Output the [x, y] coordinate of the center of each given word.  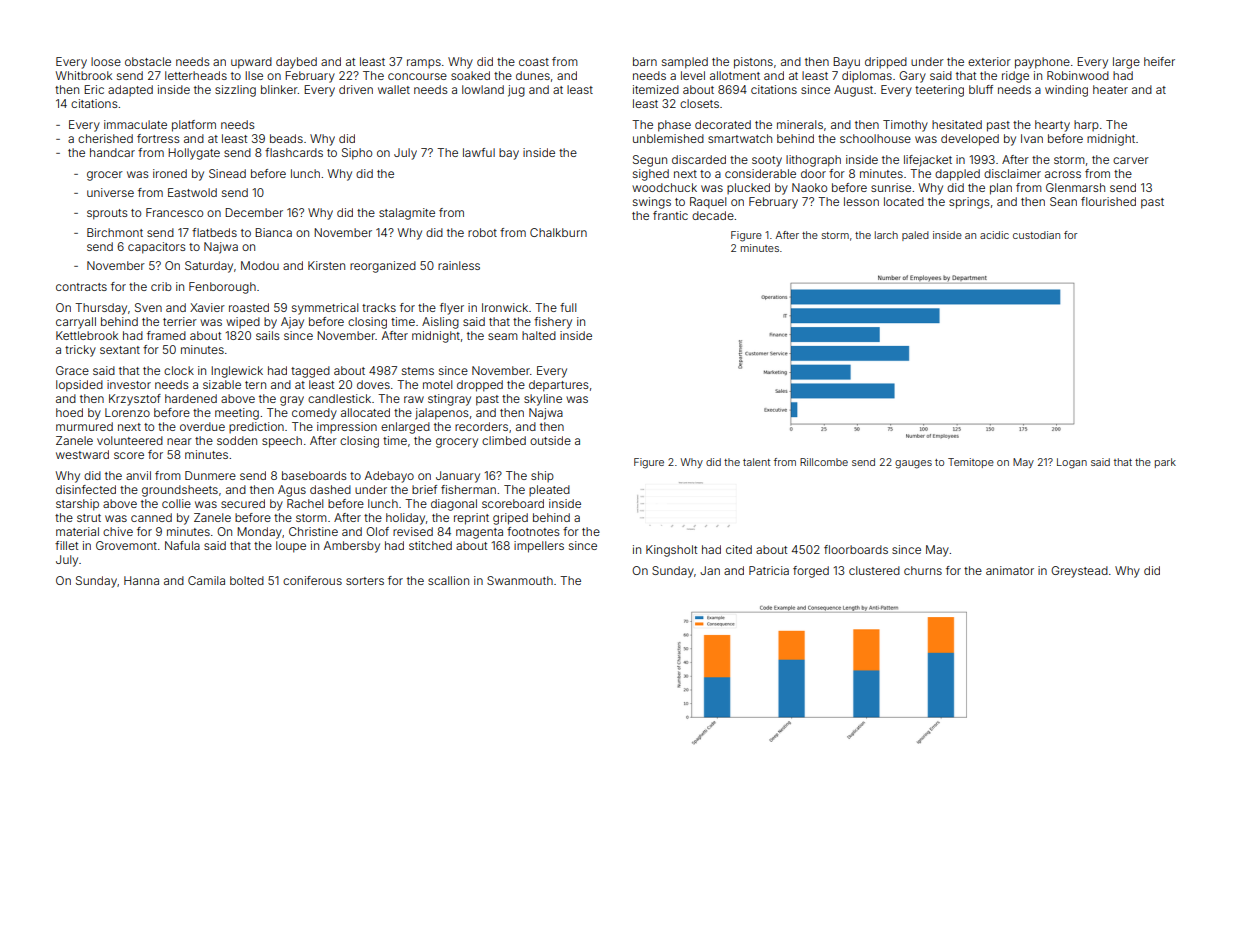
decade [713, 215]
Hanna [141, 580]
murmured [84, 426]
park [1165, 463]
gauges [913, 464]
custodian [1036, 235]
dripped [886, 63]
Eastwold [192, 192]
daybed [296, 63]
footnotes [533, 531]
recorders [481, 426]
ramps [424, 63]
